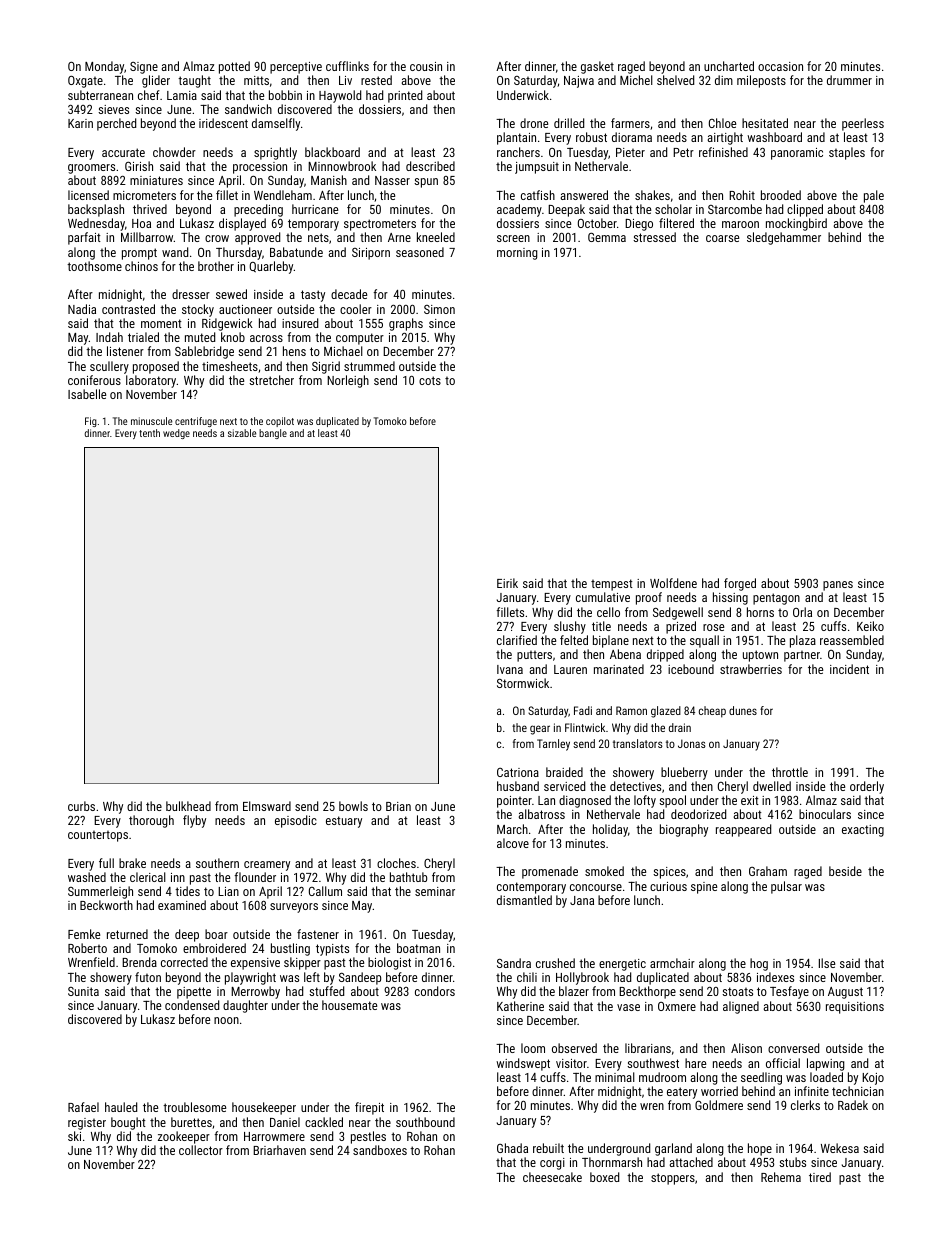  Describe the element at coordinates (784, 238) in the image. I see `sledgehammer` at that location.
